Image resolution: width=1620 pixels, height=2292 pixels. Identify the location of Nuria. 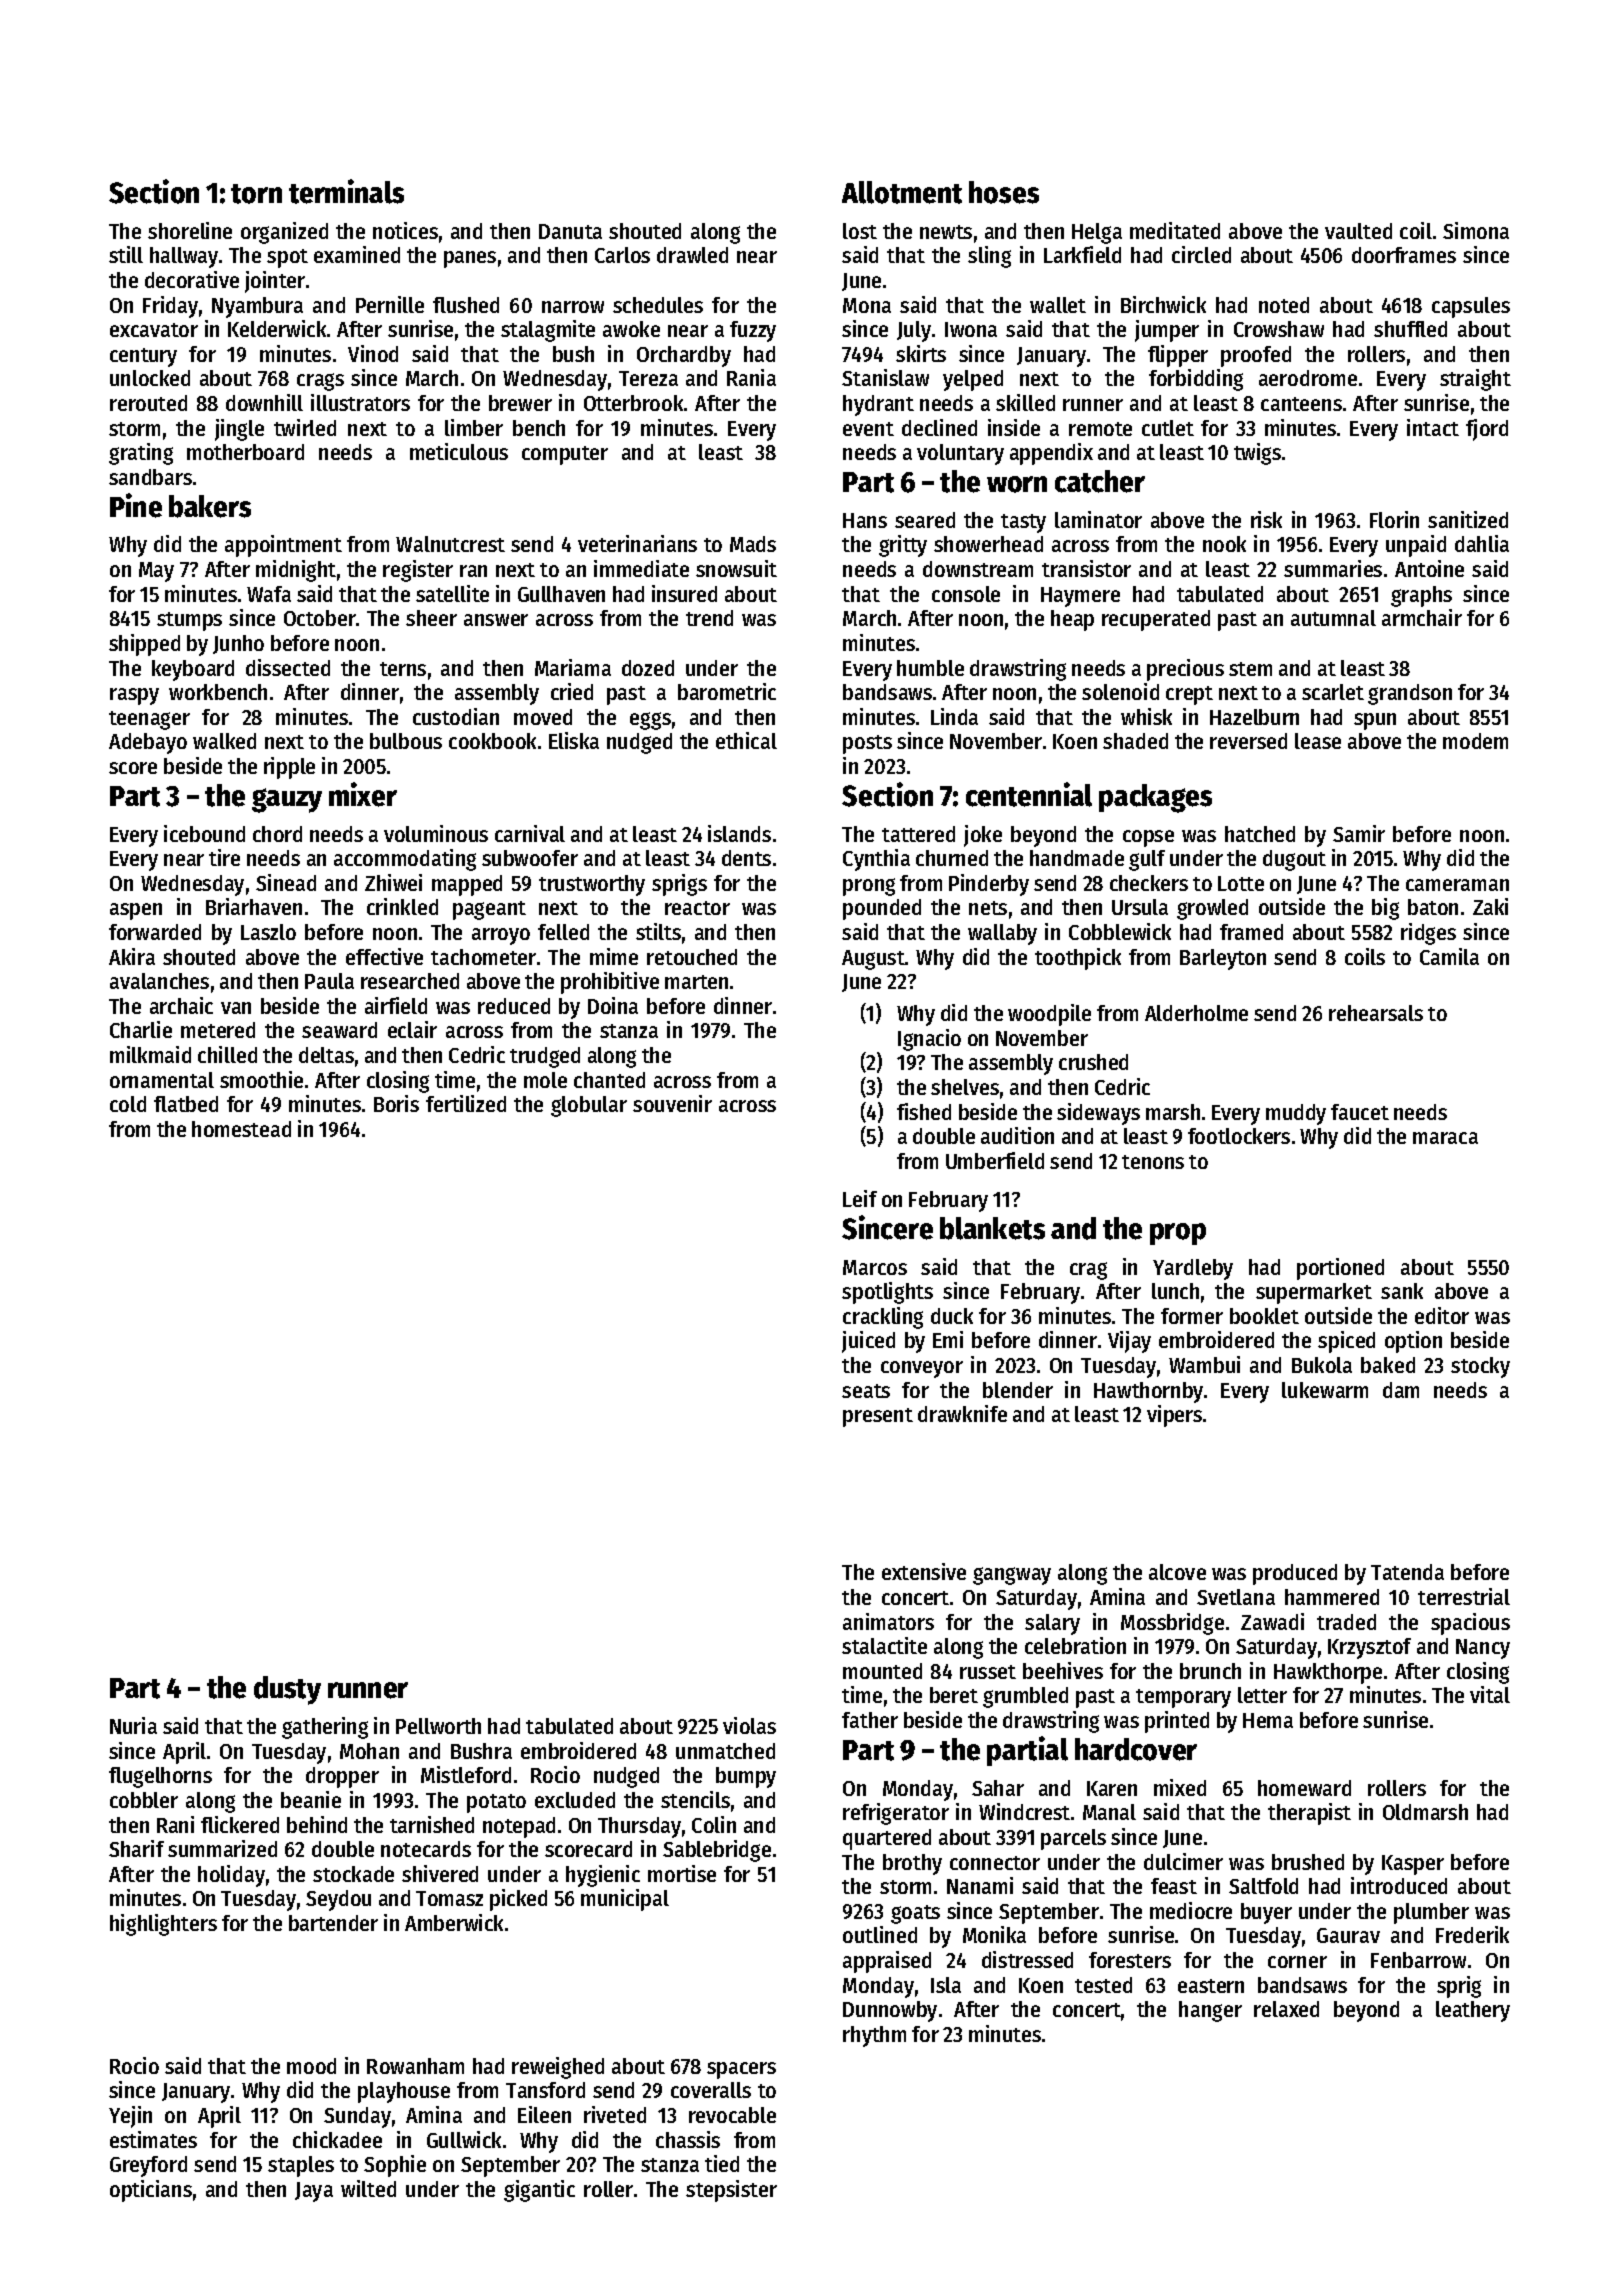
(133, 1725).
